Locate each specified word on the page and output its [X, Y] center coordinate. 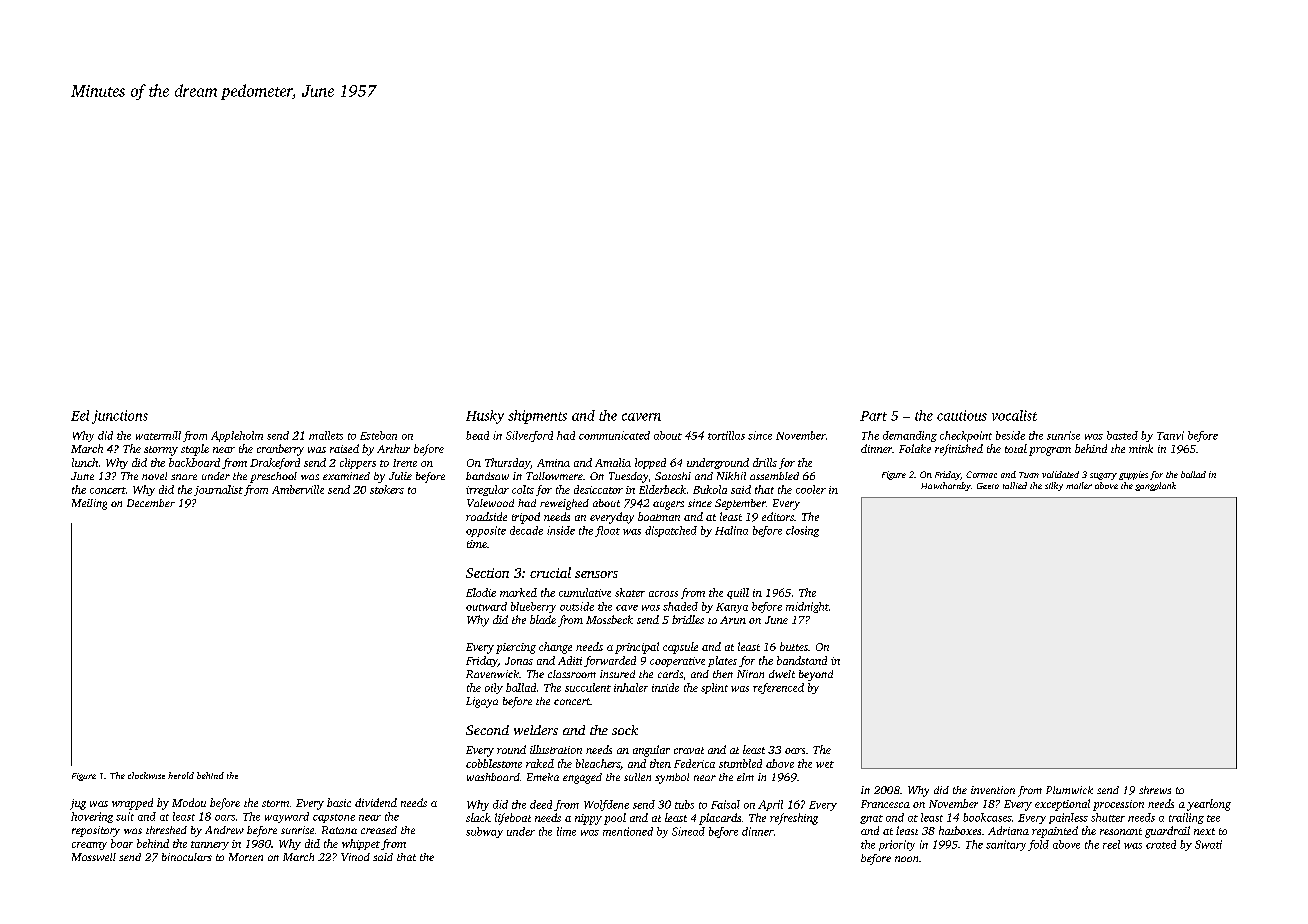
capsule [680, 648]
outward [486, 606]
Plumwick [1069, 790]
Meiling [89, 504]
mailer [1079, 485]
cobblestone [494, 763]
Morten [246, 857]
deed [541, 804]
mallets [326, 435]
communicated [614, 435]
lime [566, 831]
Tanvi [1170, 435]
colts [523, 489]
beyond [816, 675]
